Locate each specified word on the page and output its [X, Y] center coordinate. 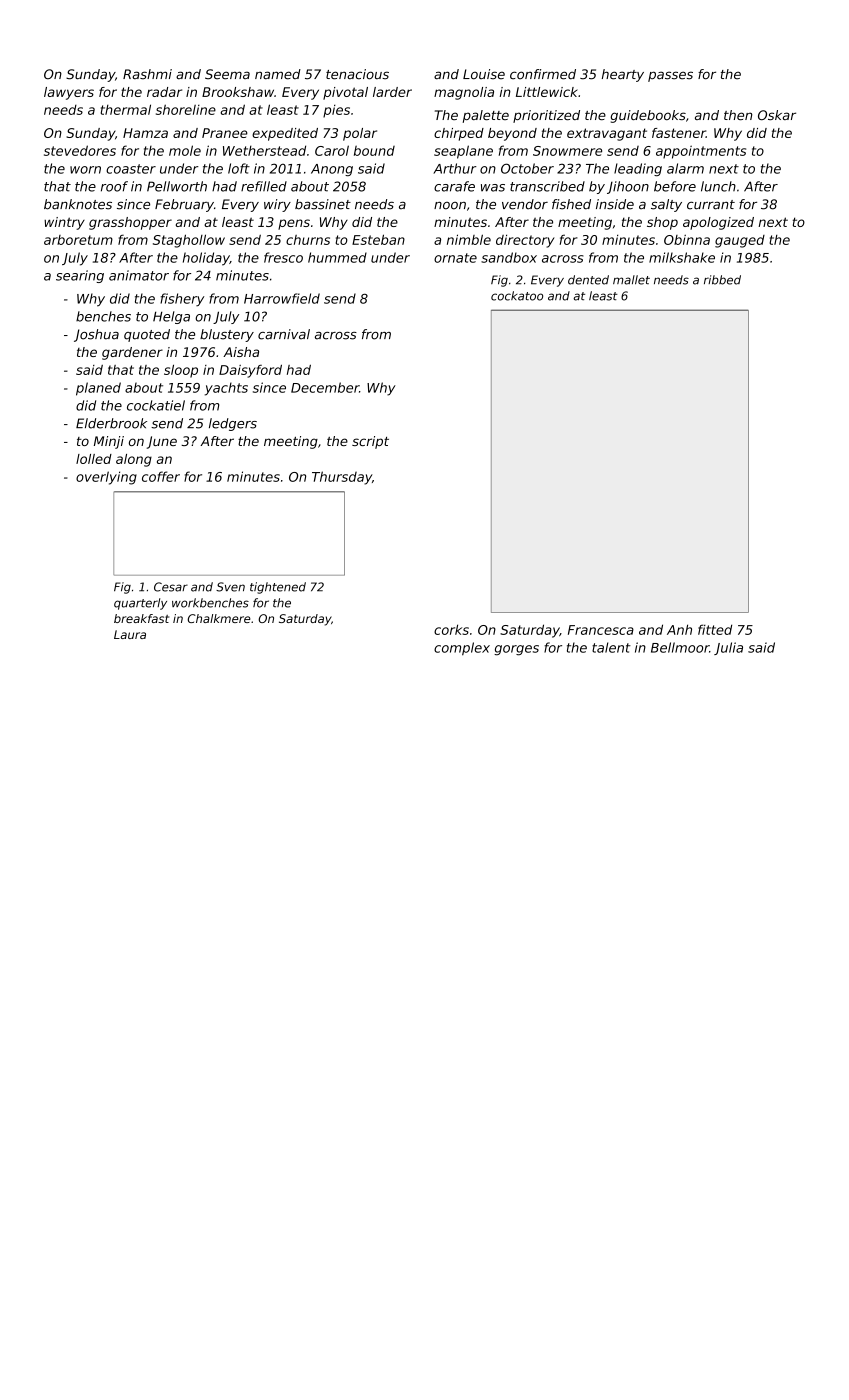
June [162, 442]
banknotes [78, 204]
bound [374, 150]
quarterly [140, 604]
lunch [718, 186]
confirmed [543, 74]
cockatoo [517, 296]
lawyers [69, 93]
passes [670, 76]
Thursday [342, 478]
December [325, 387]
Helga [171, 317]
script [370, 442]
